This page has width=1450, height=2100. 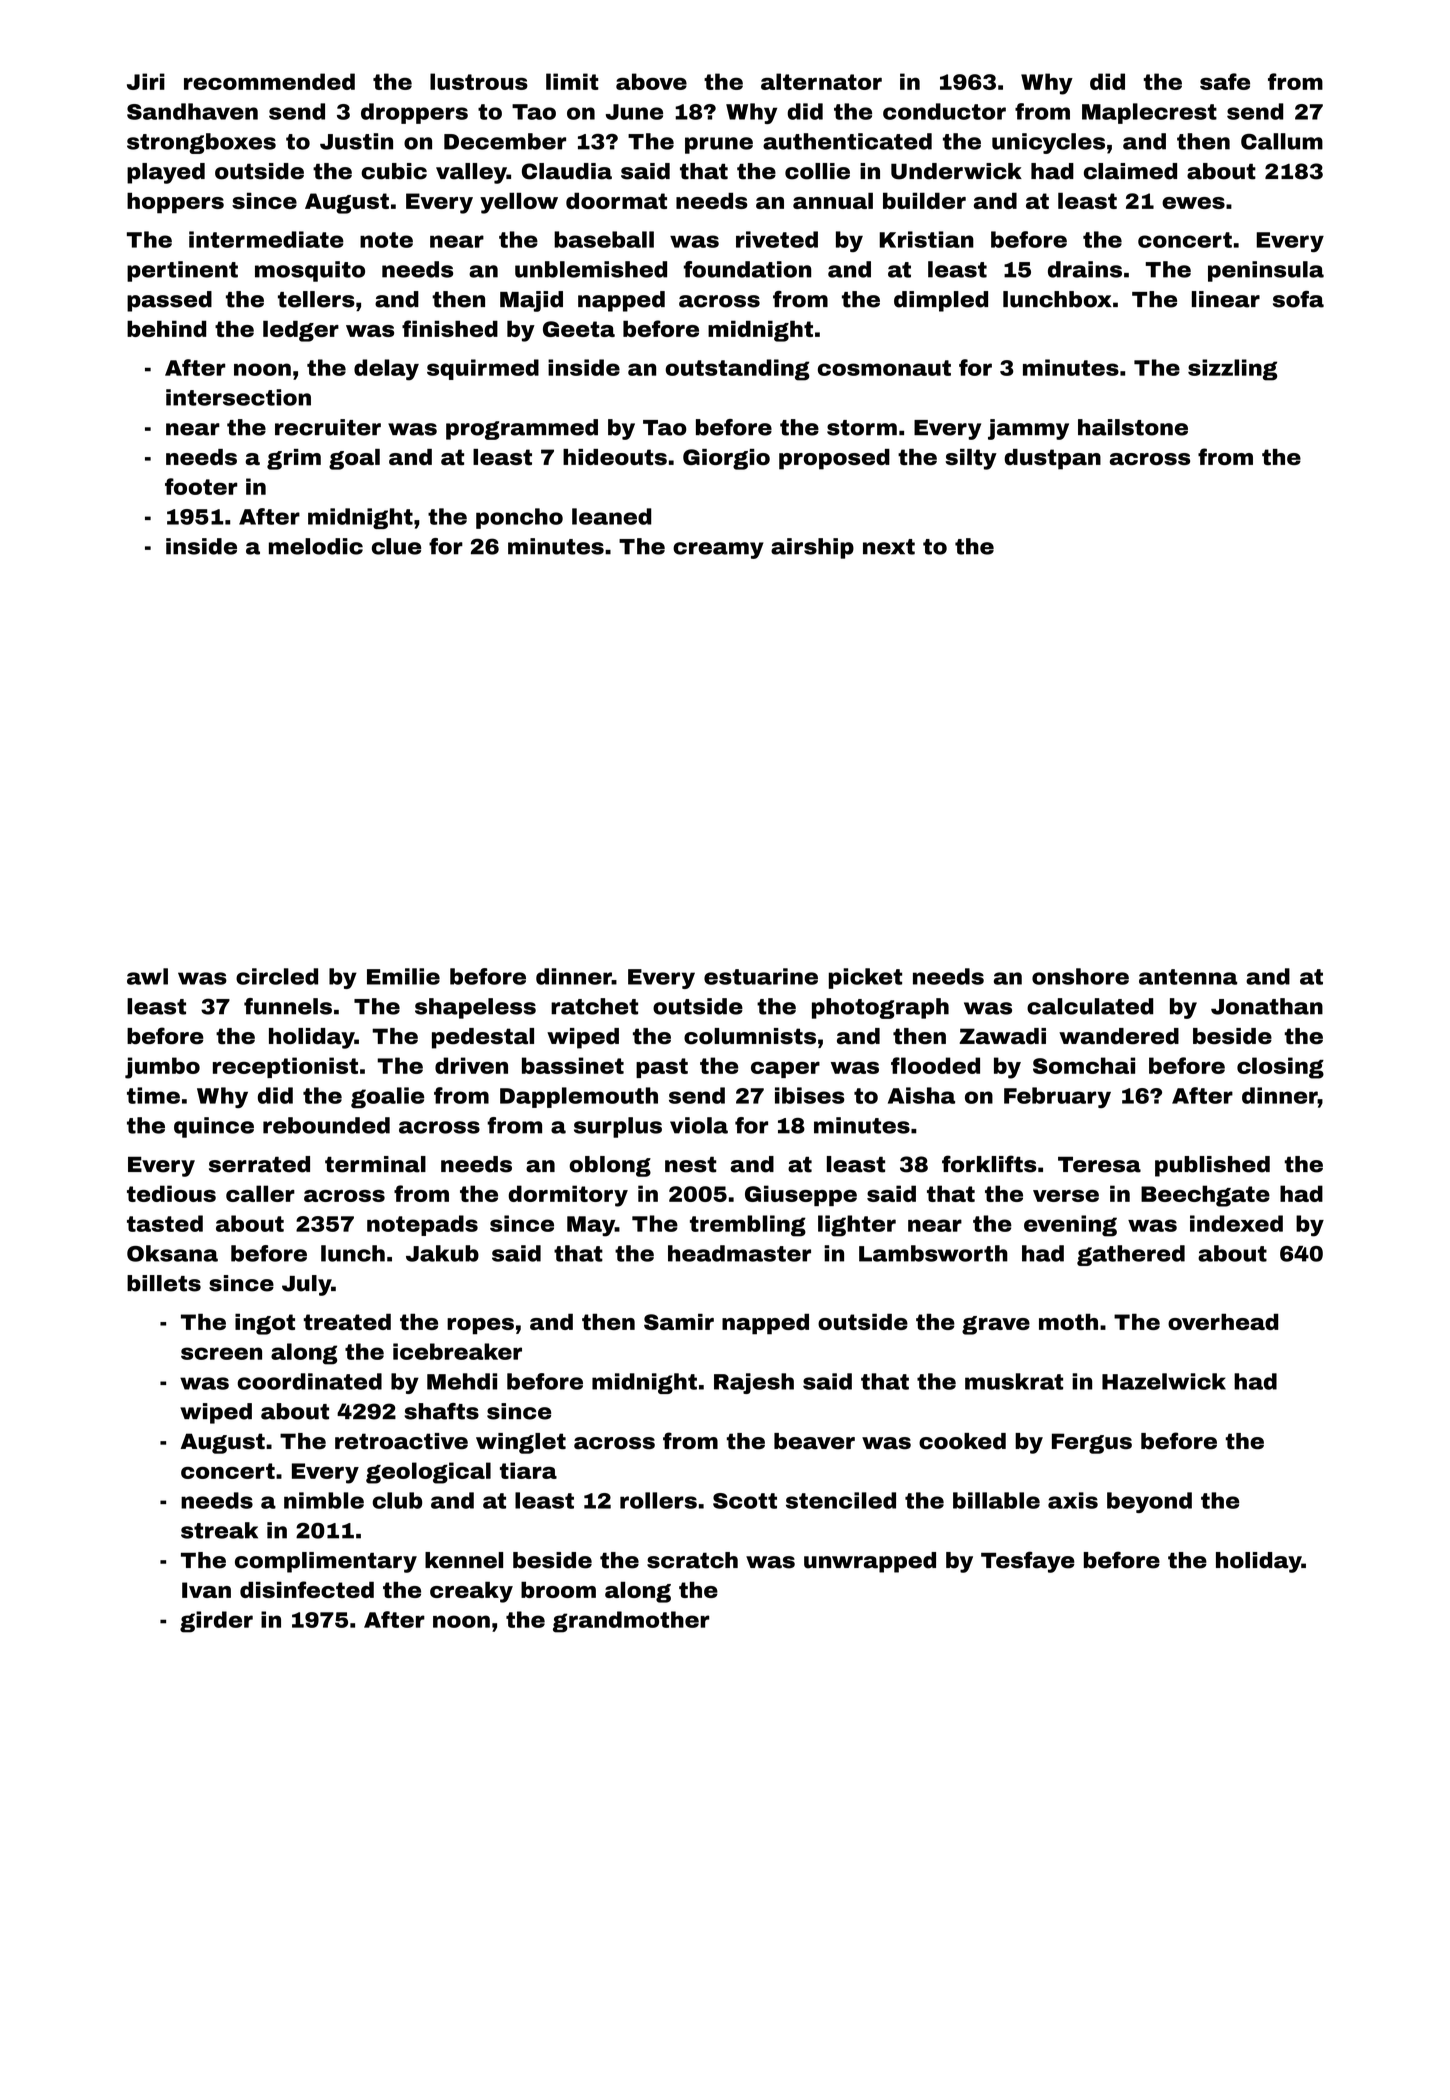 I want to click on above, so click(x=651, y=81).
